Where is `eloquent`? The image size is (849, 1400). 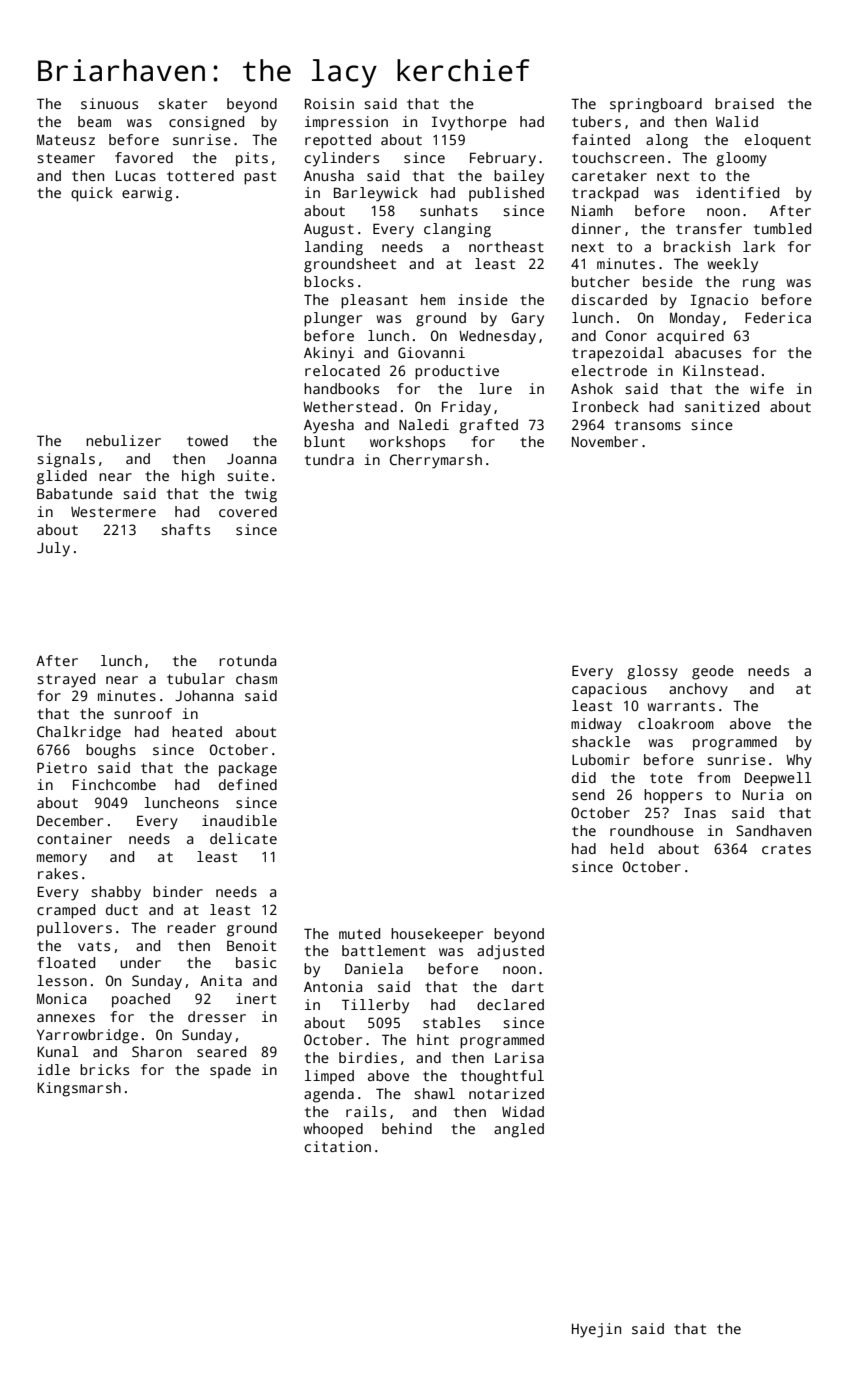 eloquent is located at coordinates (778, 141).
